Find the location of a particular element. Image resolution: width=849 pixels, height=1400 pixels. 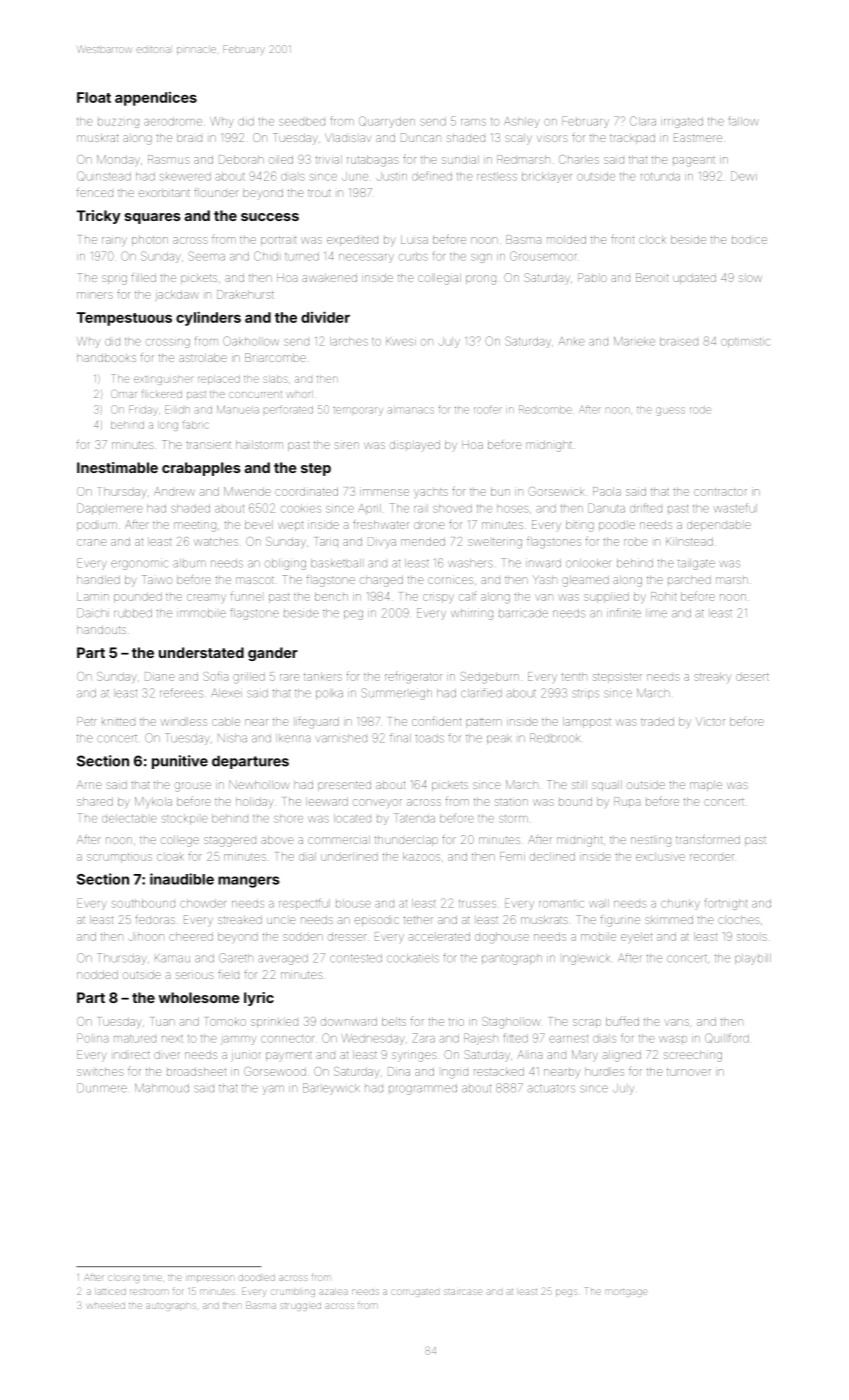

nestling is located at coordinates (651, 841).
